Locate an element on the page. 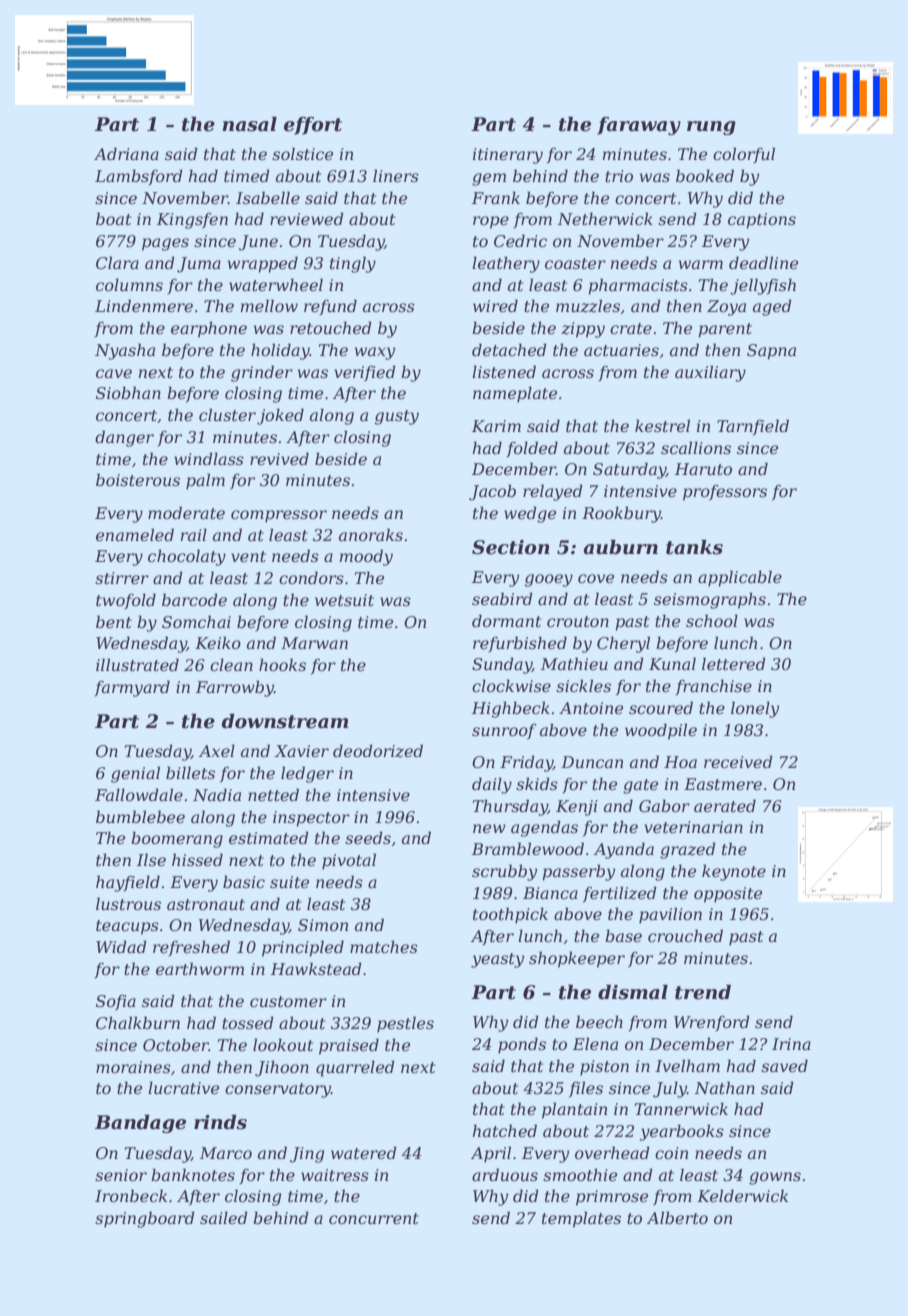 This document has height=1316, width=908. anoraks is located at coordinates (371, 534).
